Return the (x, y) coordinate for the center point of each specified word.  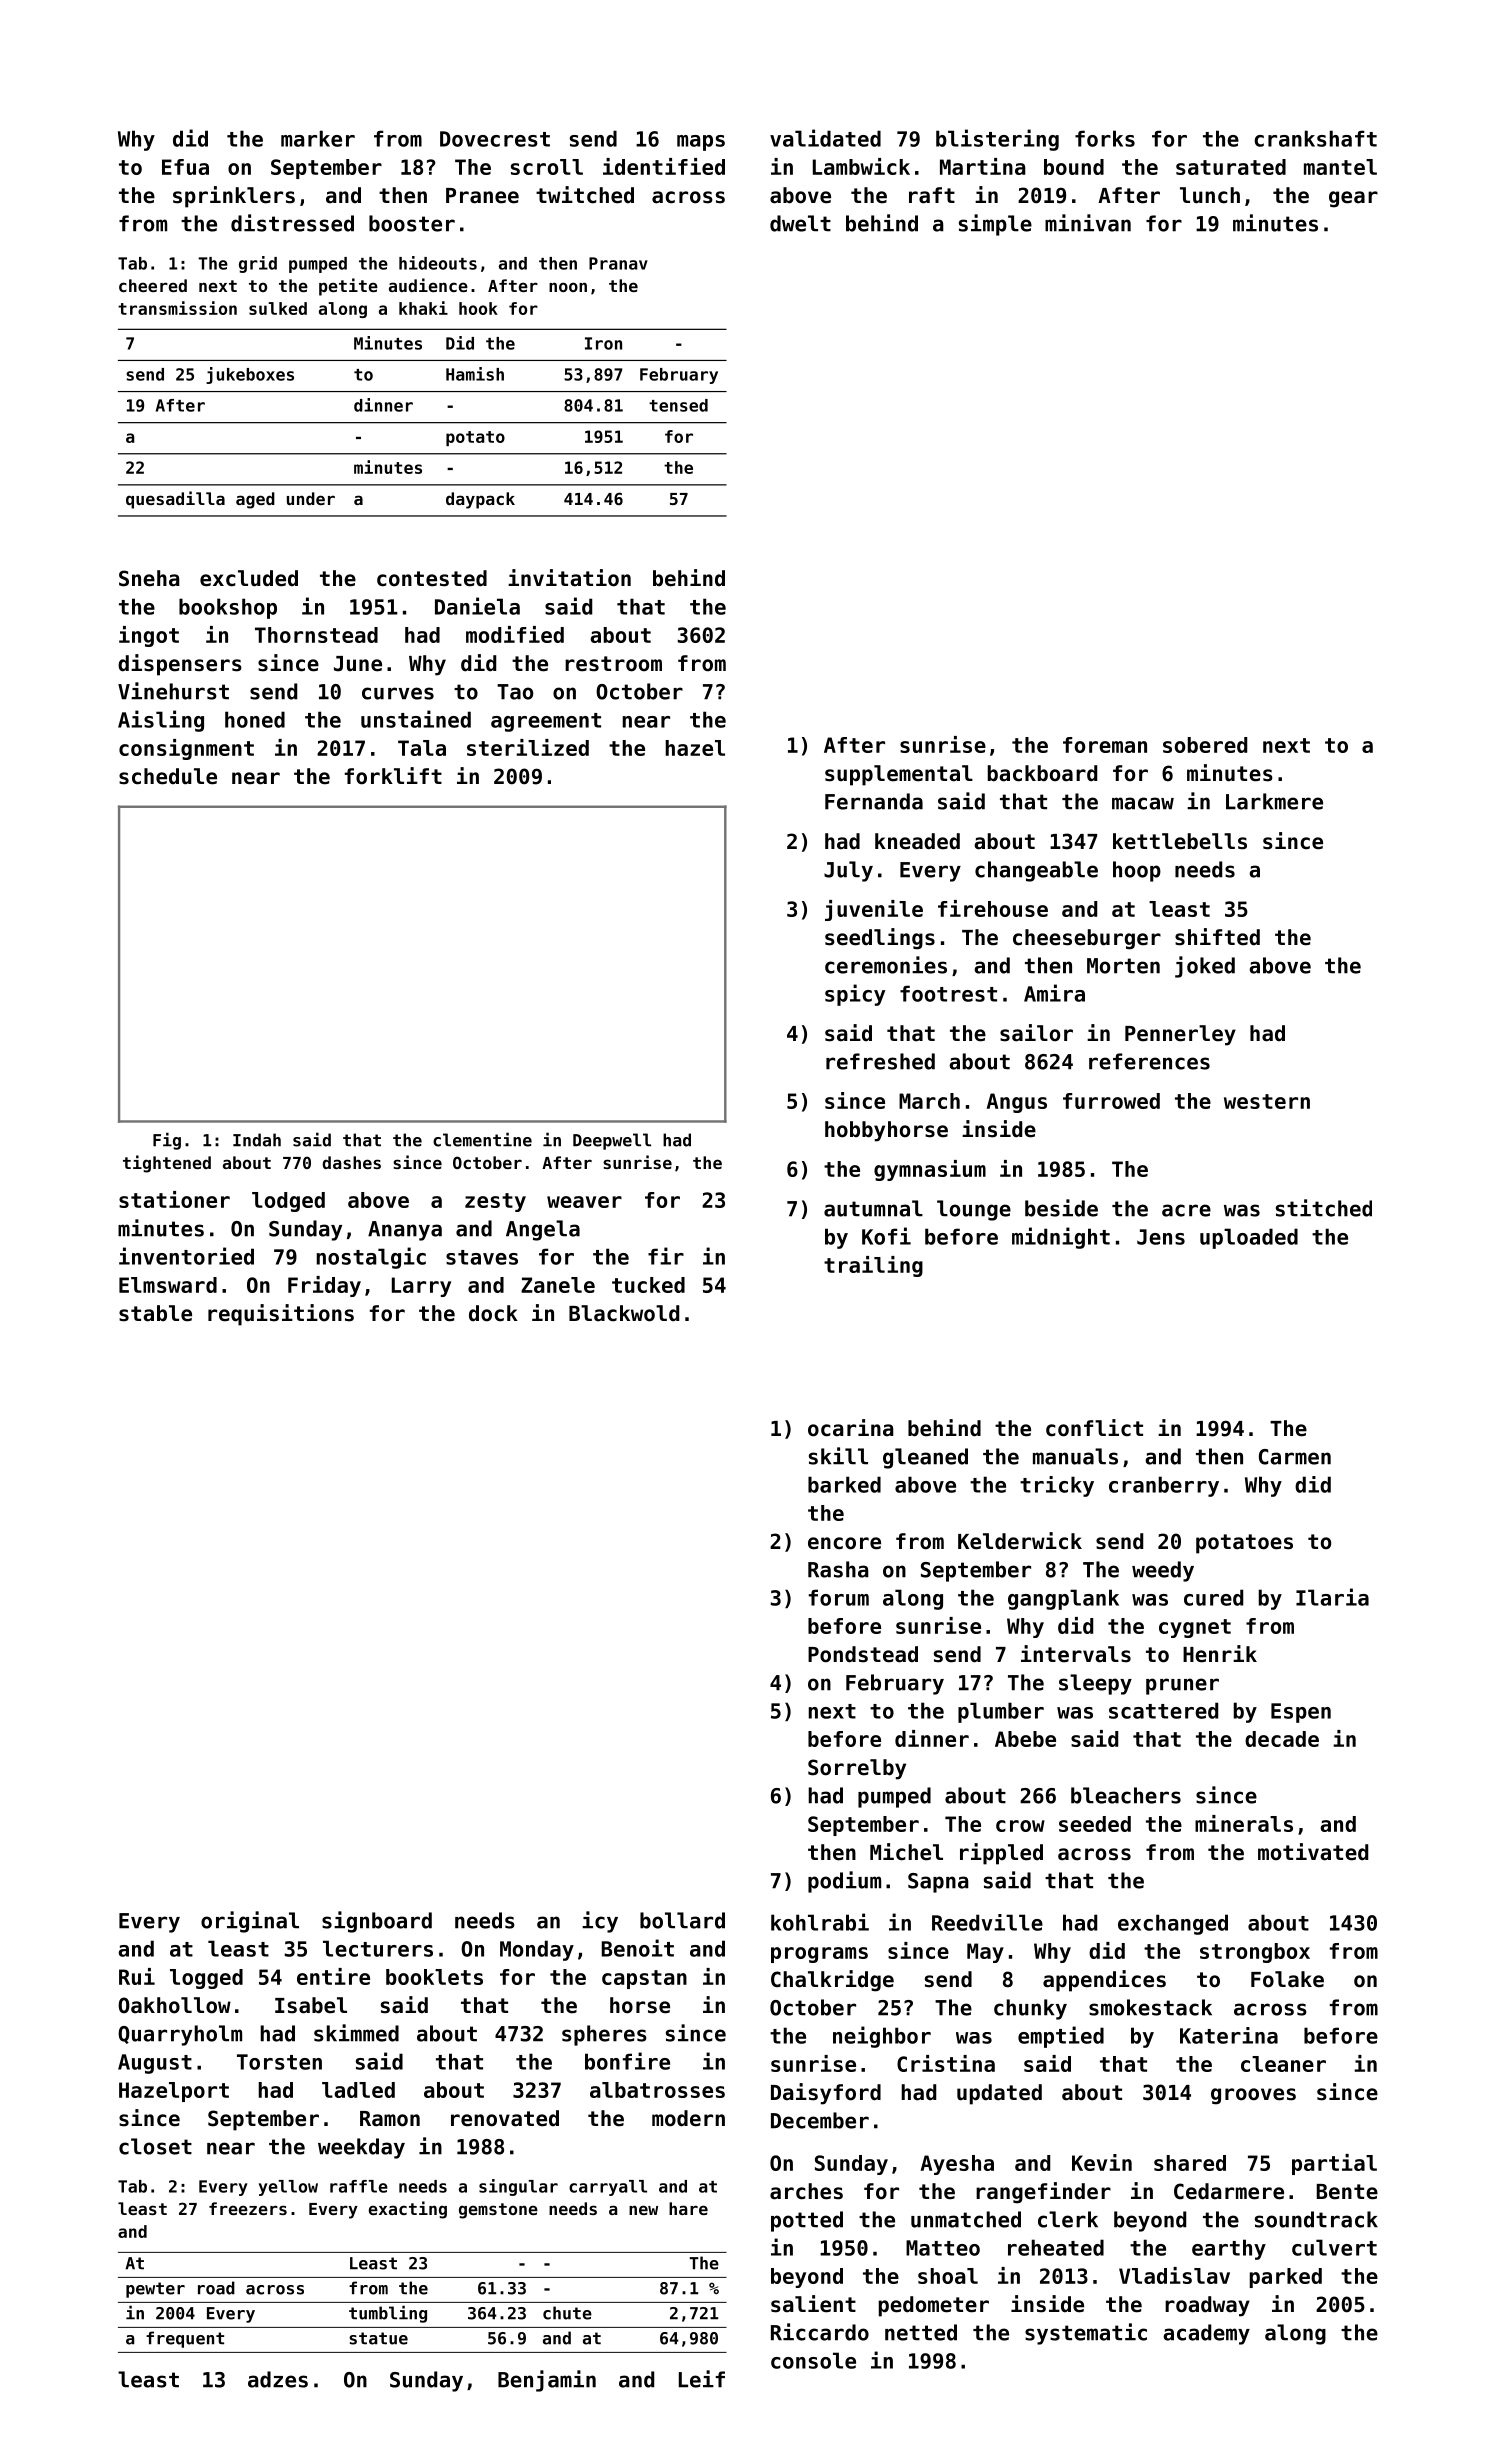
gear (1353, 199)
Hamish (475, 374)
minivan (1088, 223)
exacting (408, 2210)
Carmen (1295, 1457)
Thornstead (316, 635)
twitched (585, 195)
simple (995, 225)
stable (155, 1313)
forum (839, 1597)
